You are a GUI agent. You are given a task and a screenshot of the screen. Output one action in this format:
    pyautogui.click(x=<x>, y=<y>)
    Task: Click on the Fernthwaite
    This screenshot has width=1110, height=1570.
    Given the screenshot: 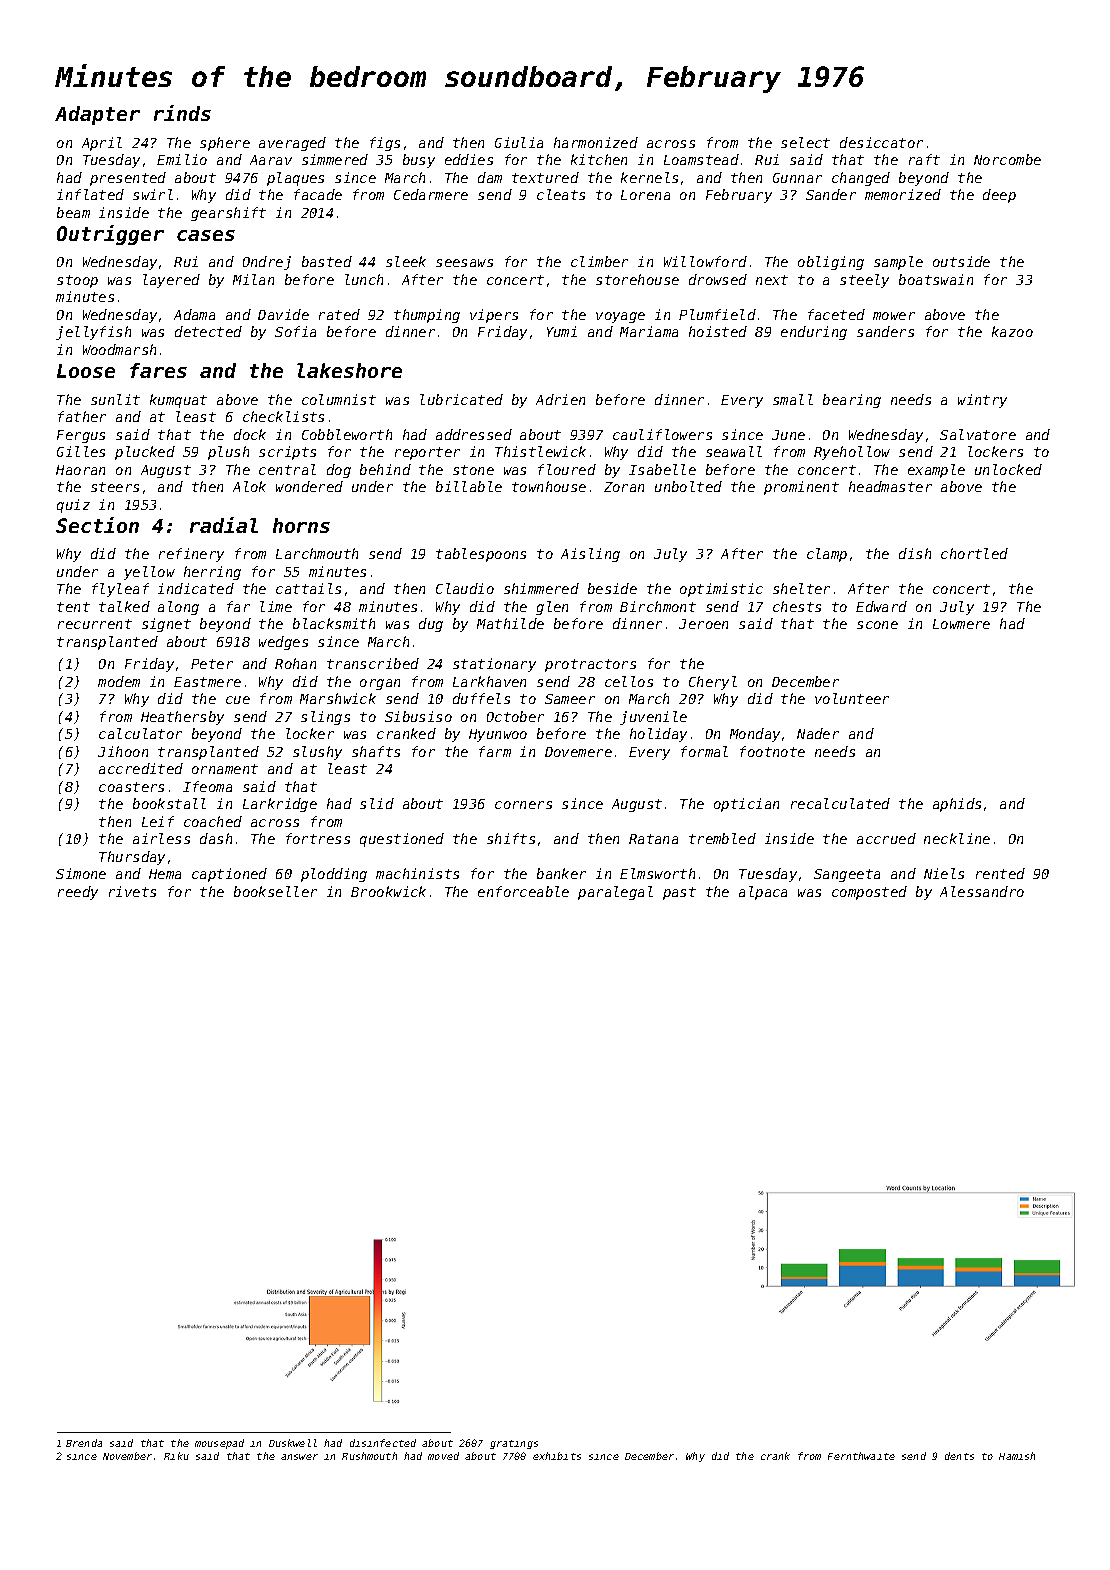 What is the action you would take?
    pyautogui.click(x=861, y=1456)
